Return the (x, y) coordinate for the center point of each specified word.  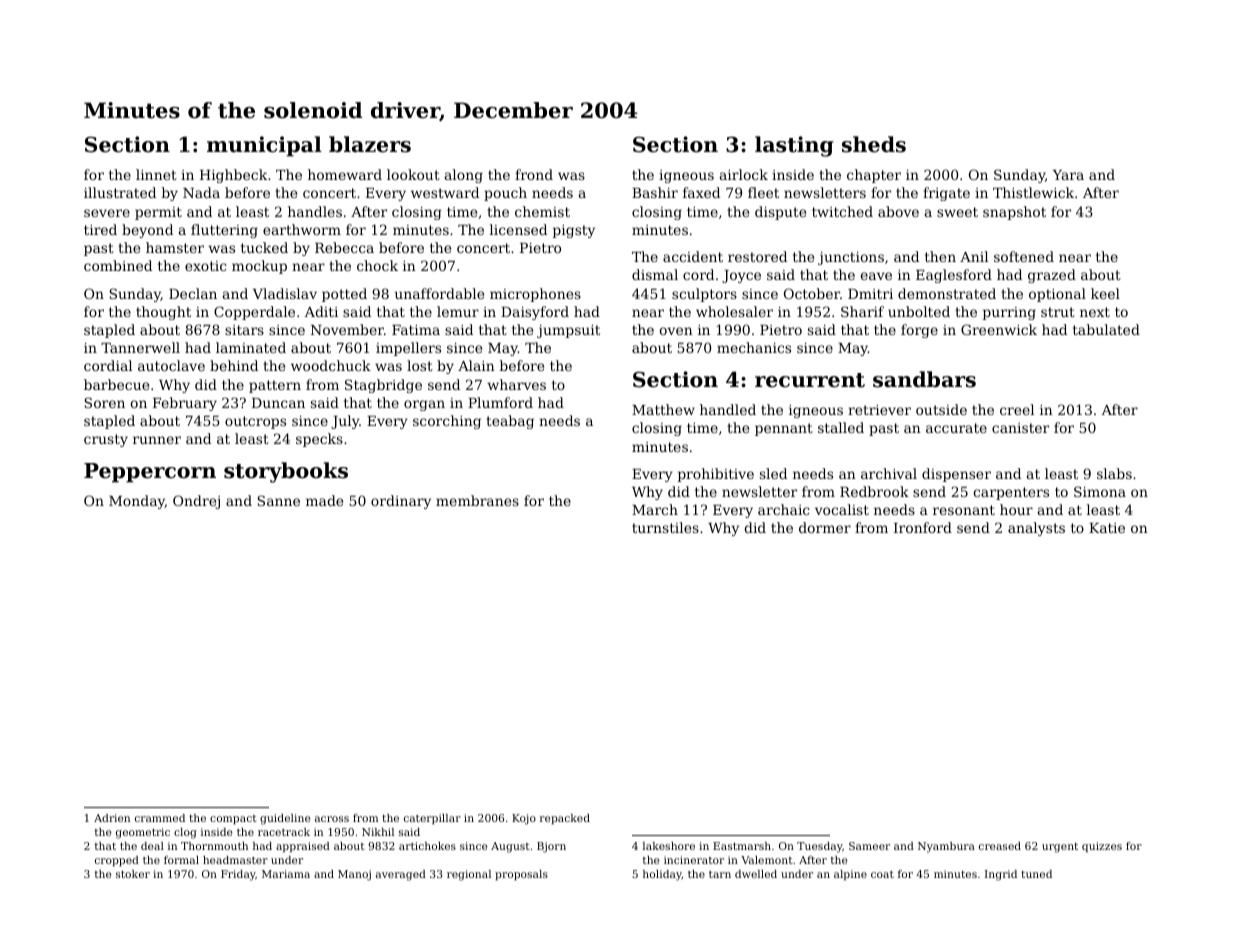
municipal (264, 146)
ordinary (401, 502)
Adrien (112, 818)
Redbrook (874, 491)
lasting (794, 146)
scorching (447, 422)
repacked (565, 819)
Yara (1068, 175)
